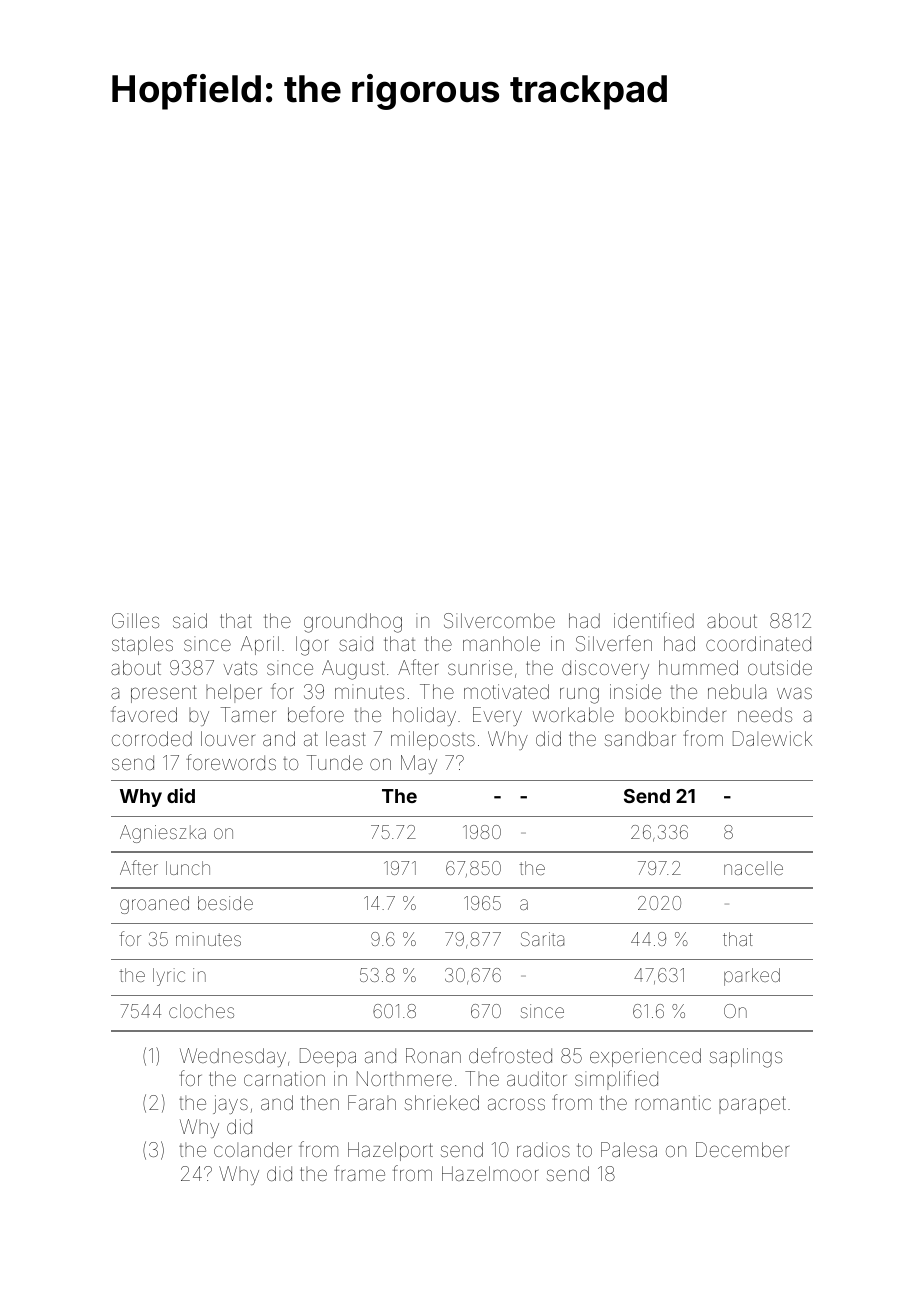  What do you see at coordinates (675, 714) in the document?
I see `bookbinder` at bounding box center [675, 714].
